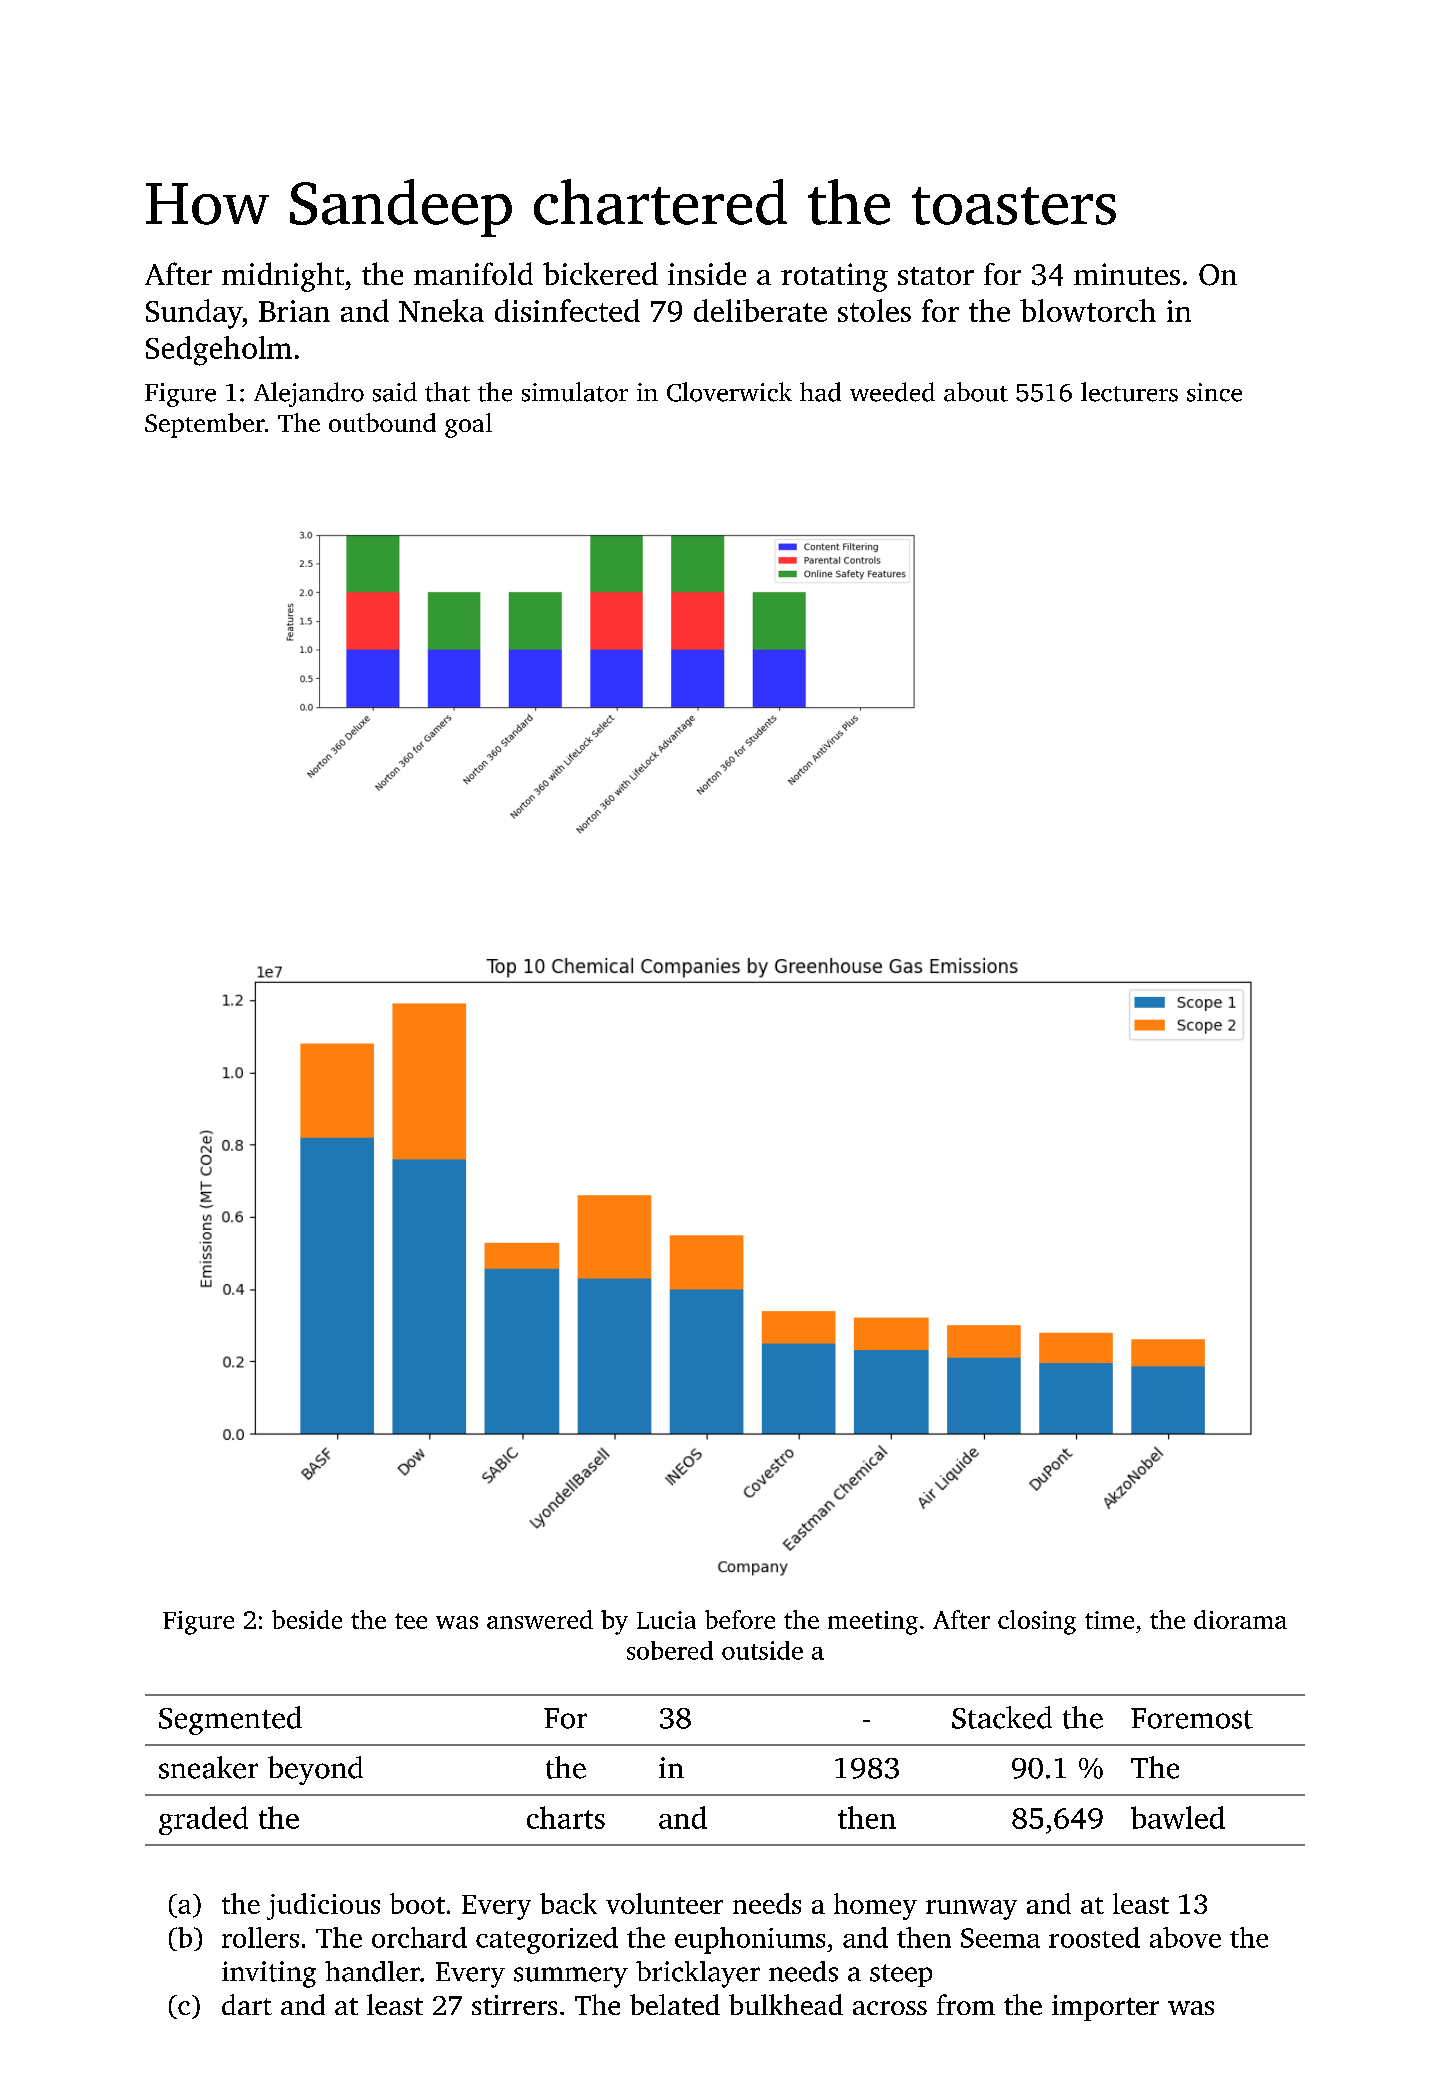 Image resolution: width=1450 pixels, height=2100 pixels. I want to click on orchard, so click(419, 1937).
